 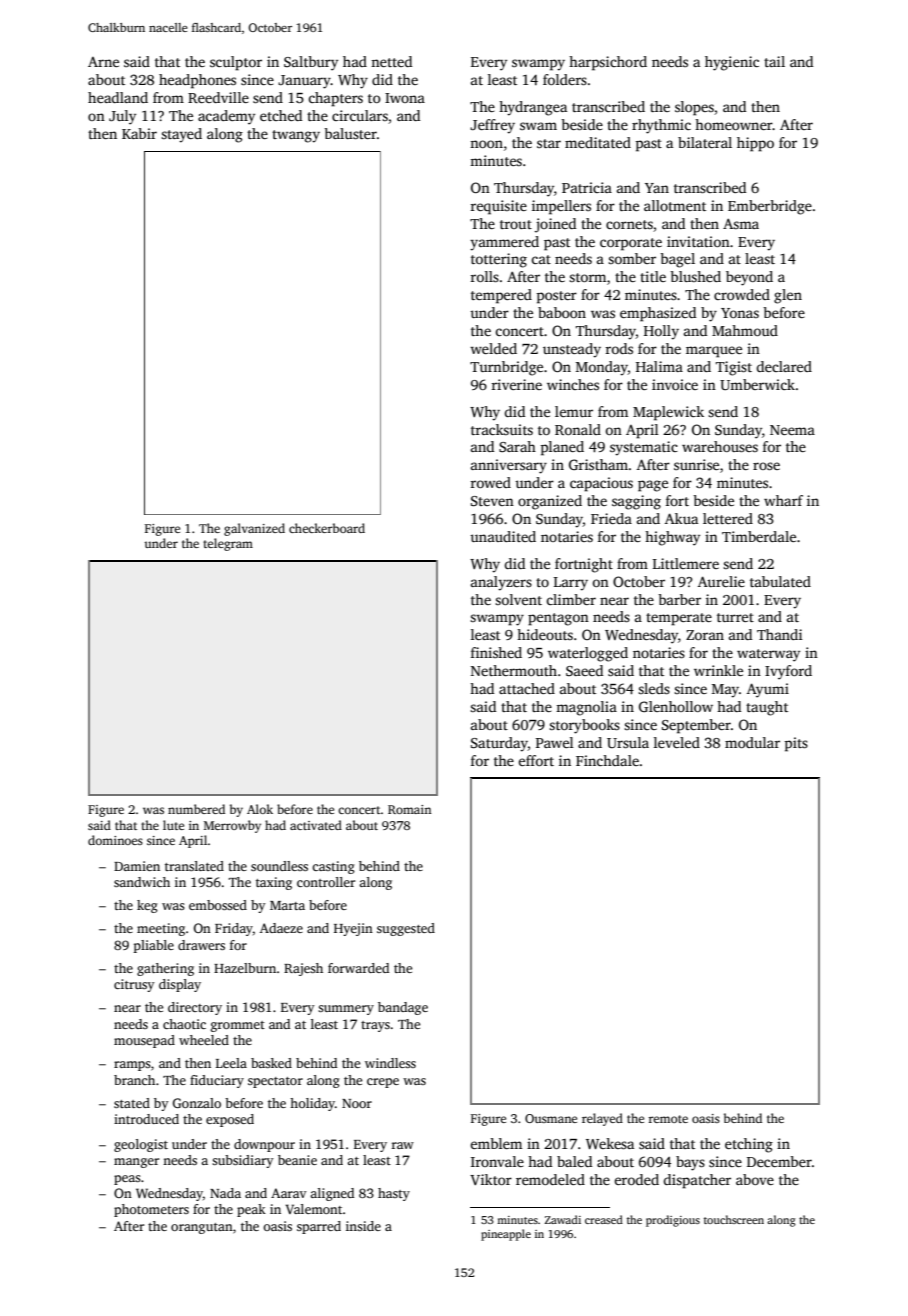 What do you see at coordinates (327, 528) in the screenshot?
I see `checkerboard` at bounding box center [327, 528].
